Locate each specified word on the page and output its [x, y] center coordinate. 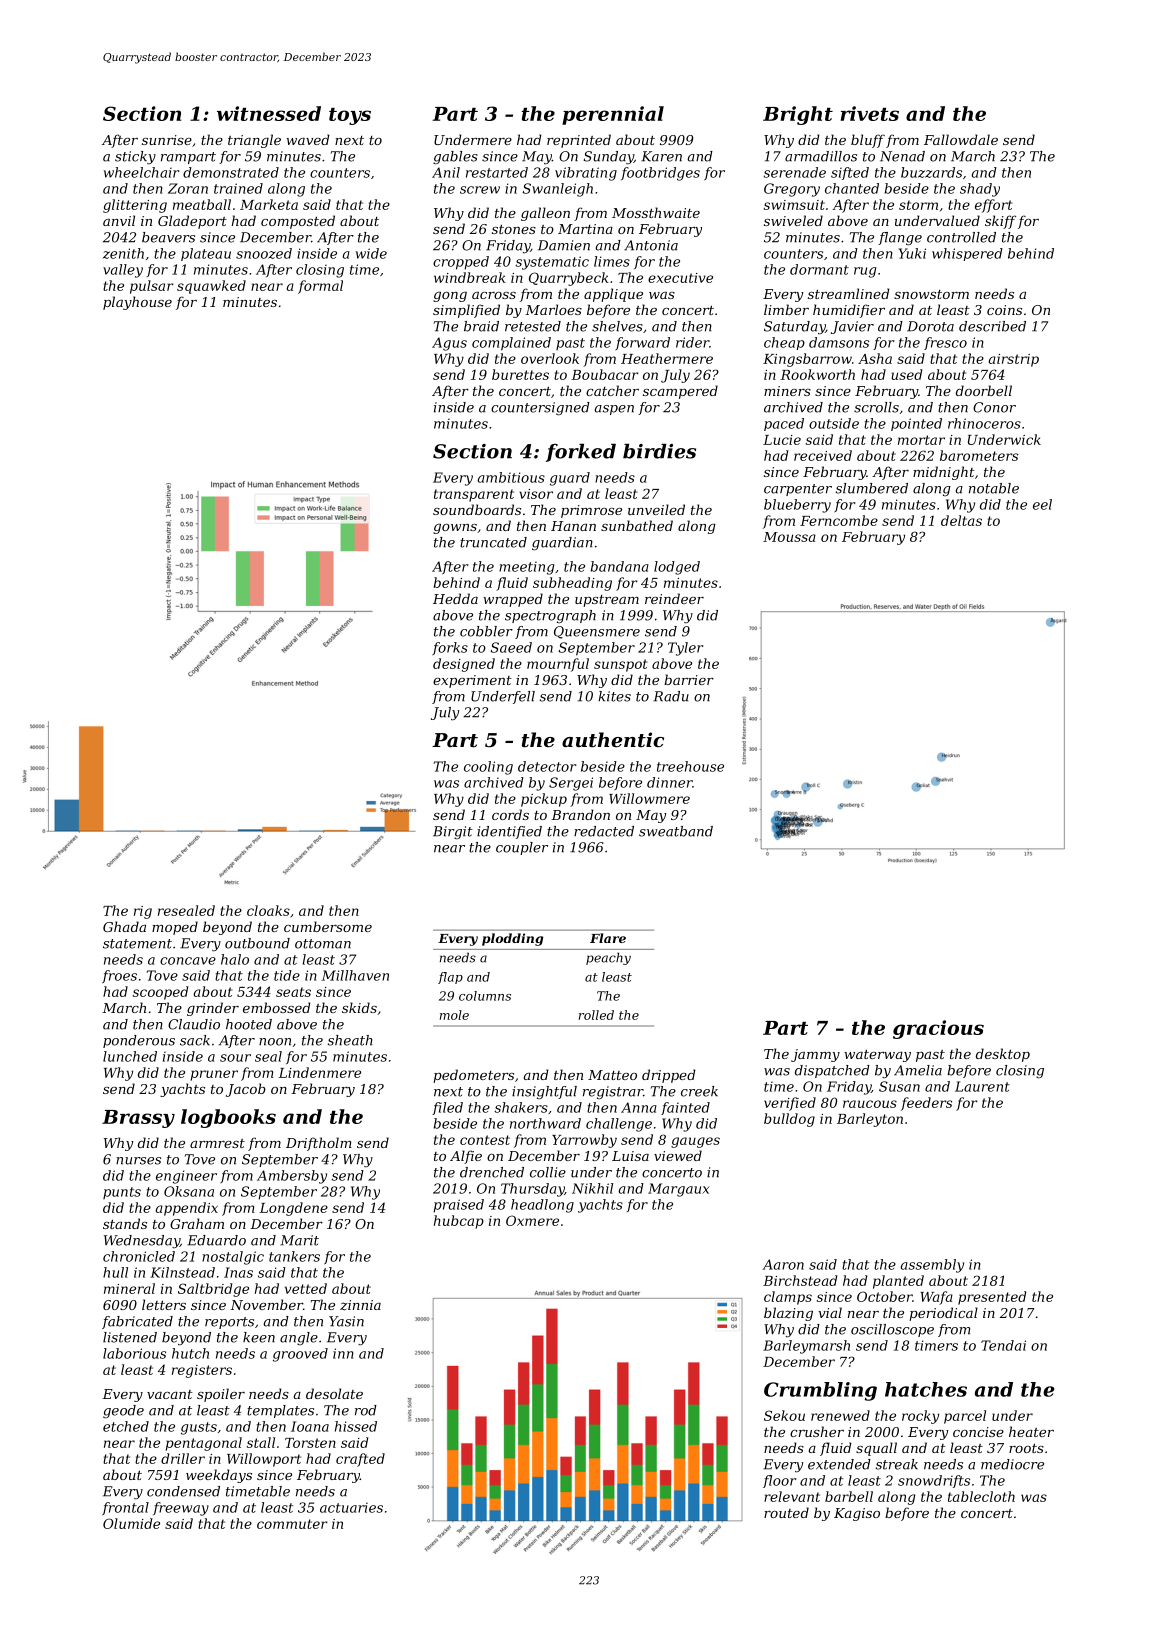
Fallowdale [961, 139]
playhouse [137, 303]
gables [455, 157]
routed [786, 1512]
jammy [815, 1055]
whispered [967, 254]
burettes [520, 374]
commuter [292, 1524]
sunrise [167, 140]
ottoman [323, 944]
